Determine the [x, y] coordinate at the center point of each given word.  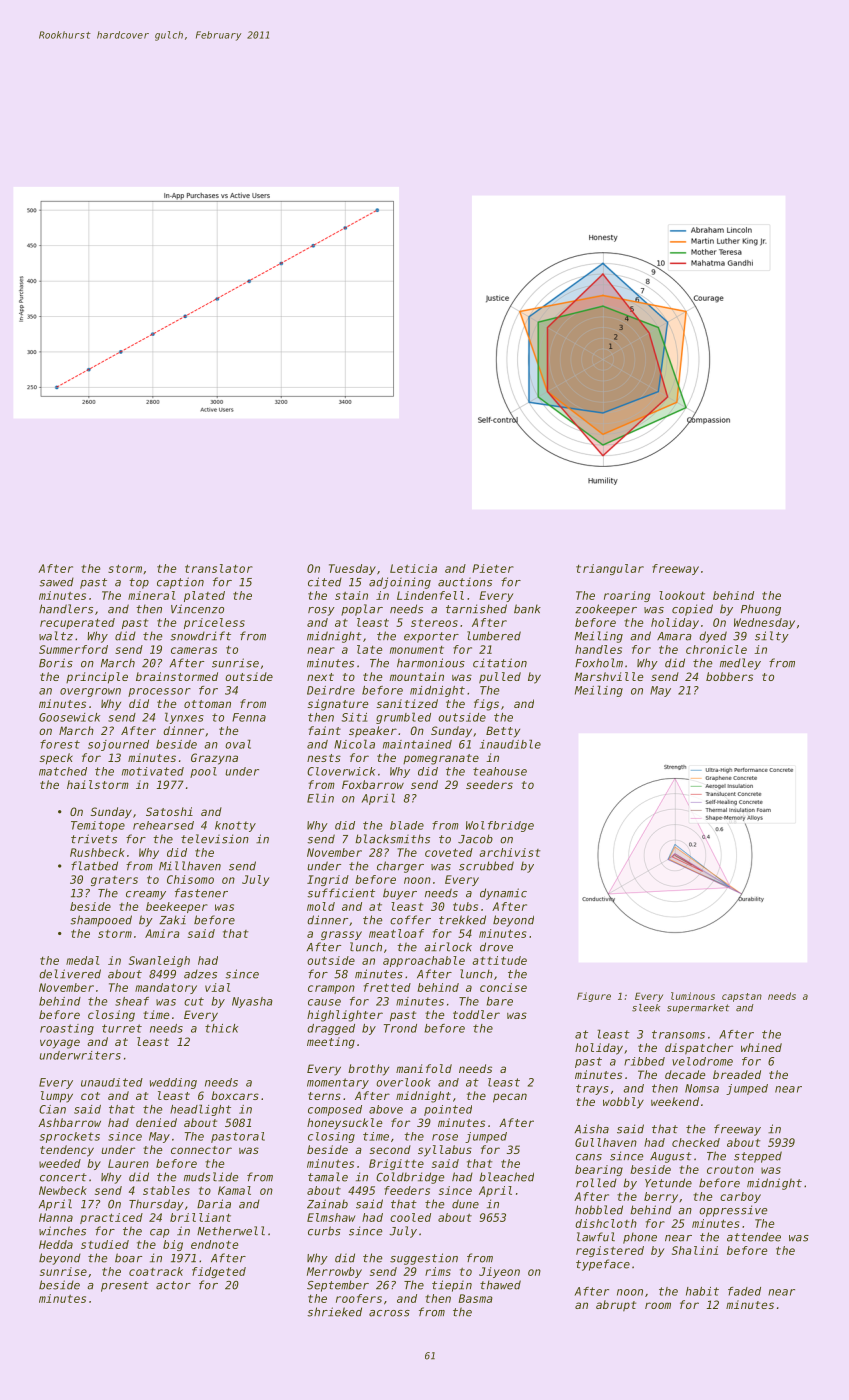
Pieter [493, 568]
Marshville [609, 676]
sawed [56, 582]
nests [324, 758]
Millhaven [190, 866]
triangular [610, 569]
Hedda [56, 1244]
